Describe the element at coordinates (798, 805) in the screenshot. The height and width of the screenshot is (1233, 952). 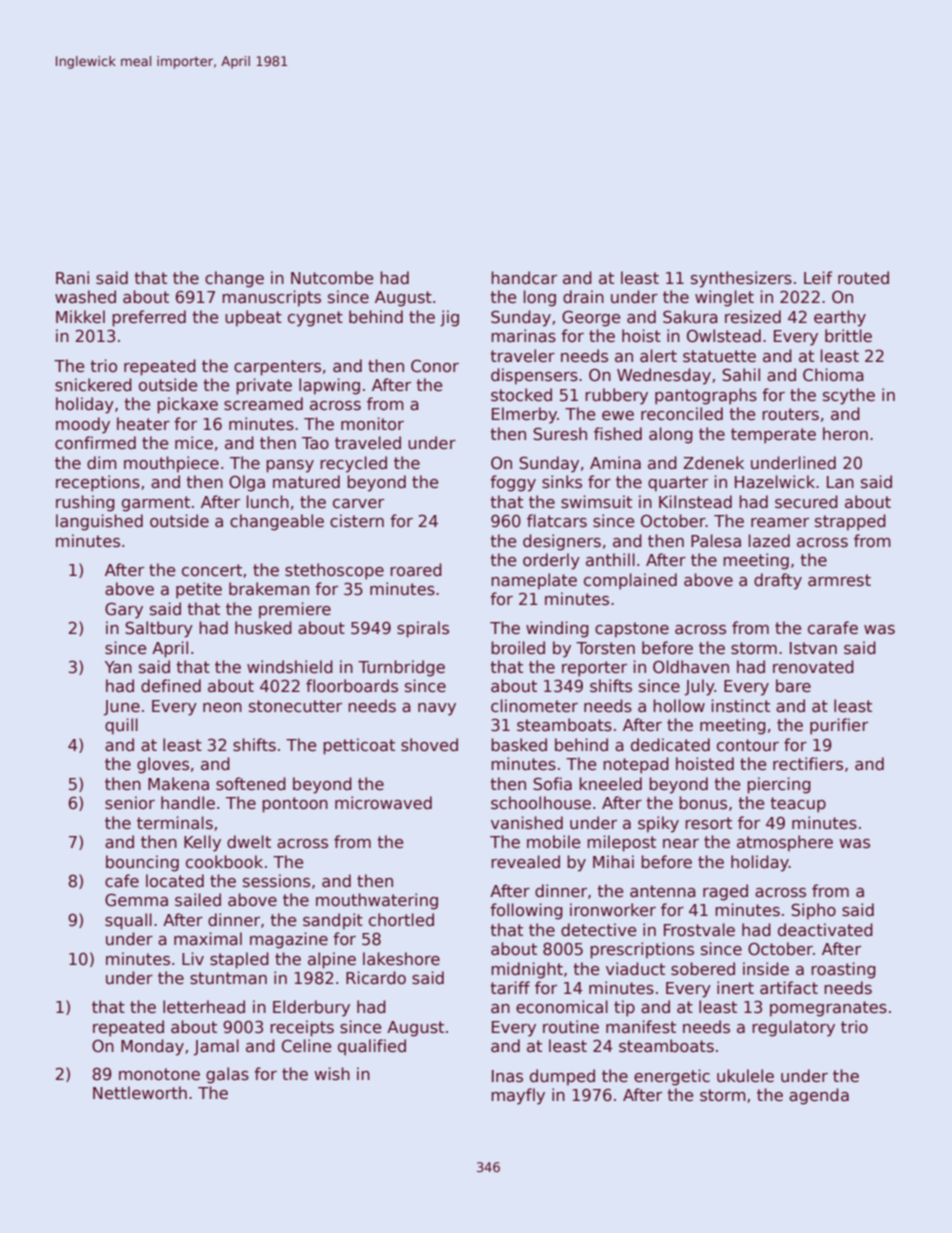
I see `teacup` at that location.
